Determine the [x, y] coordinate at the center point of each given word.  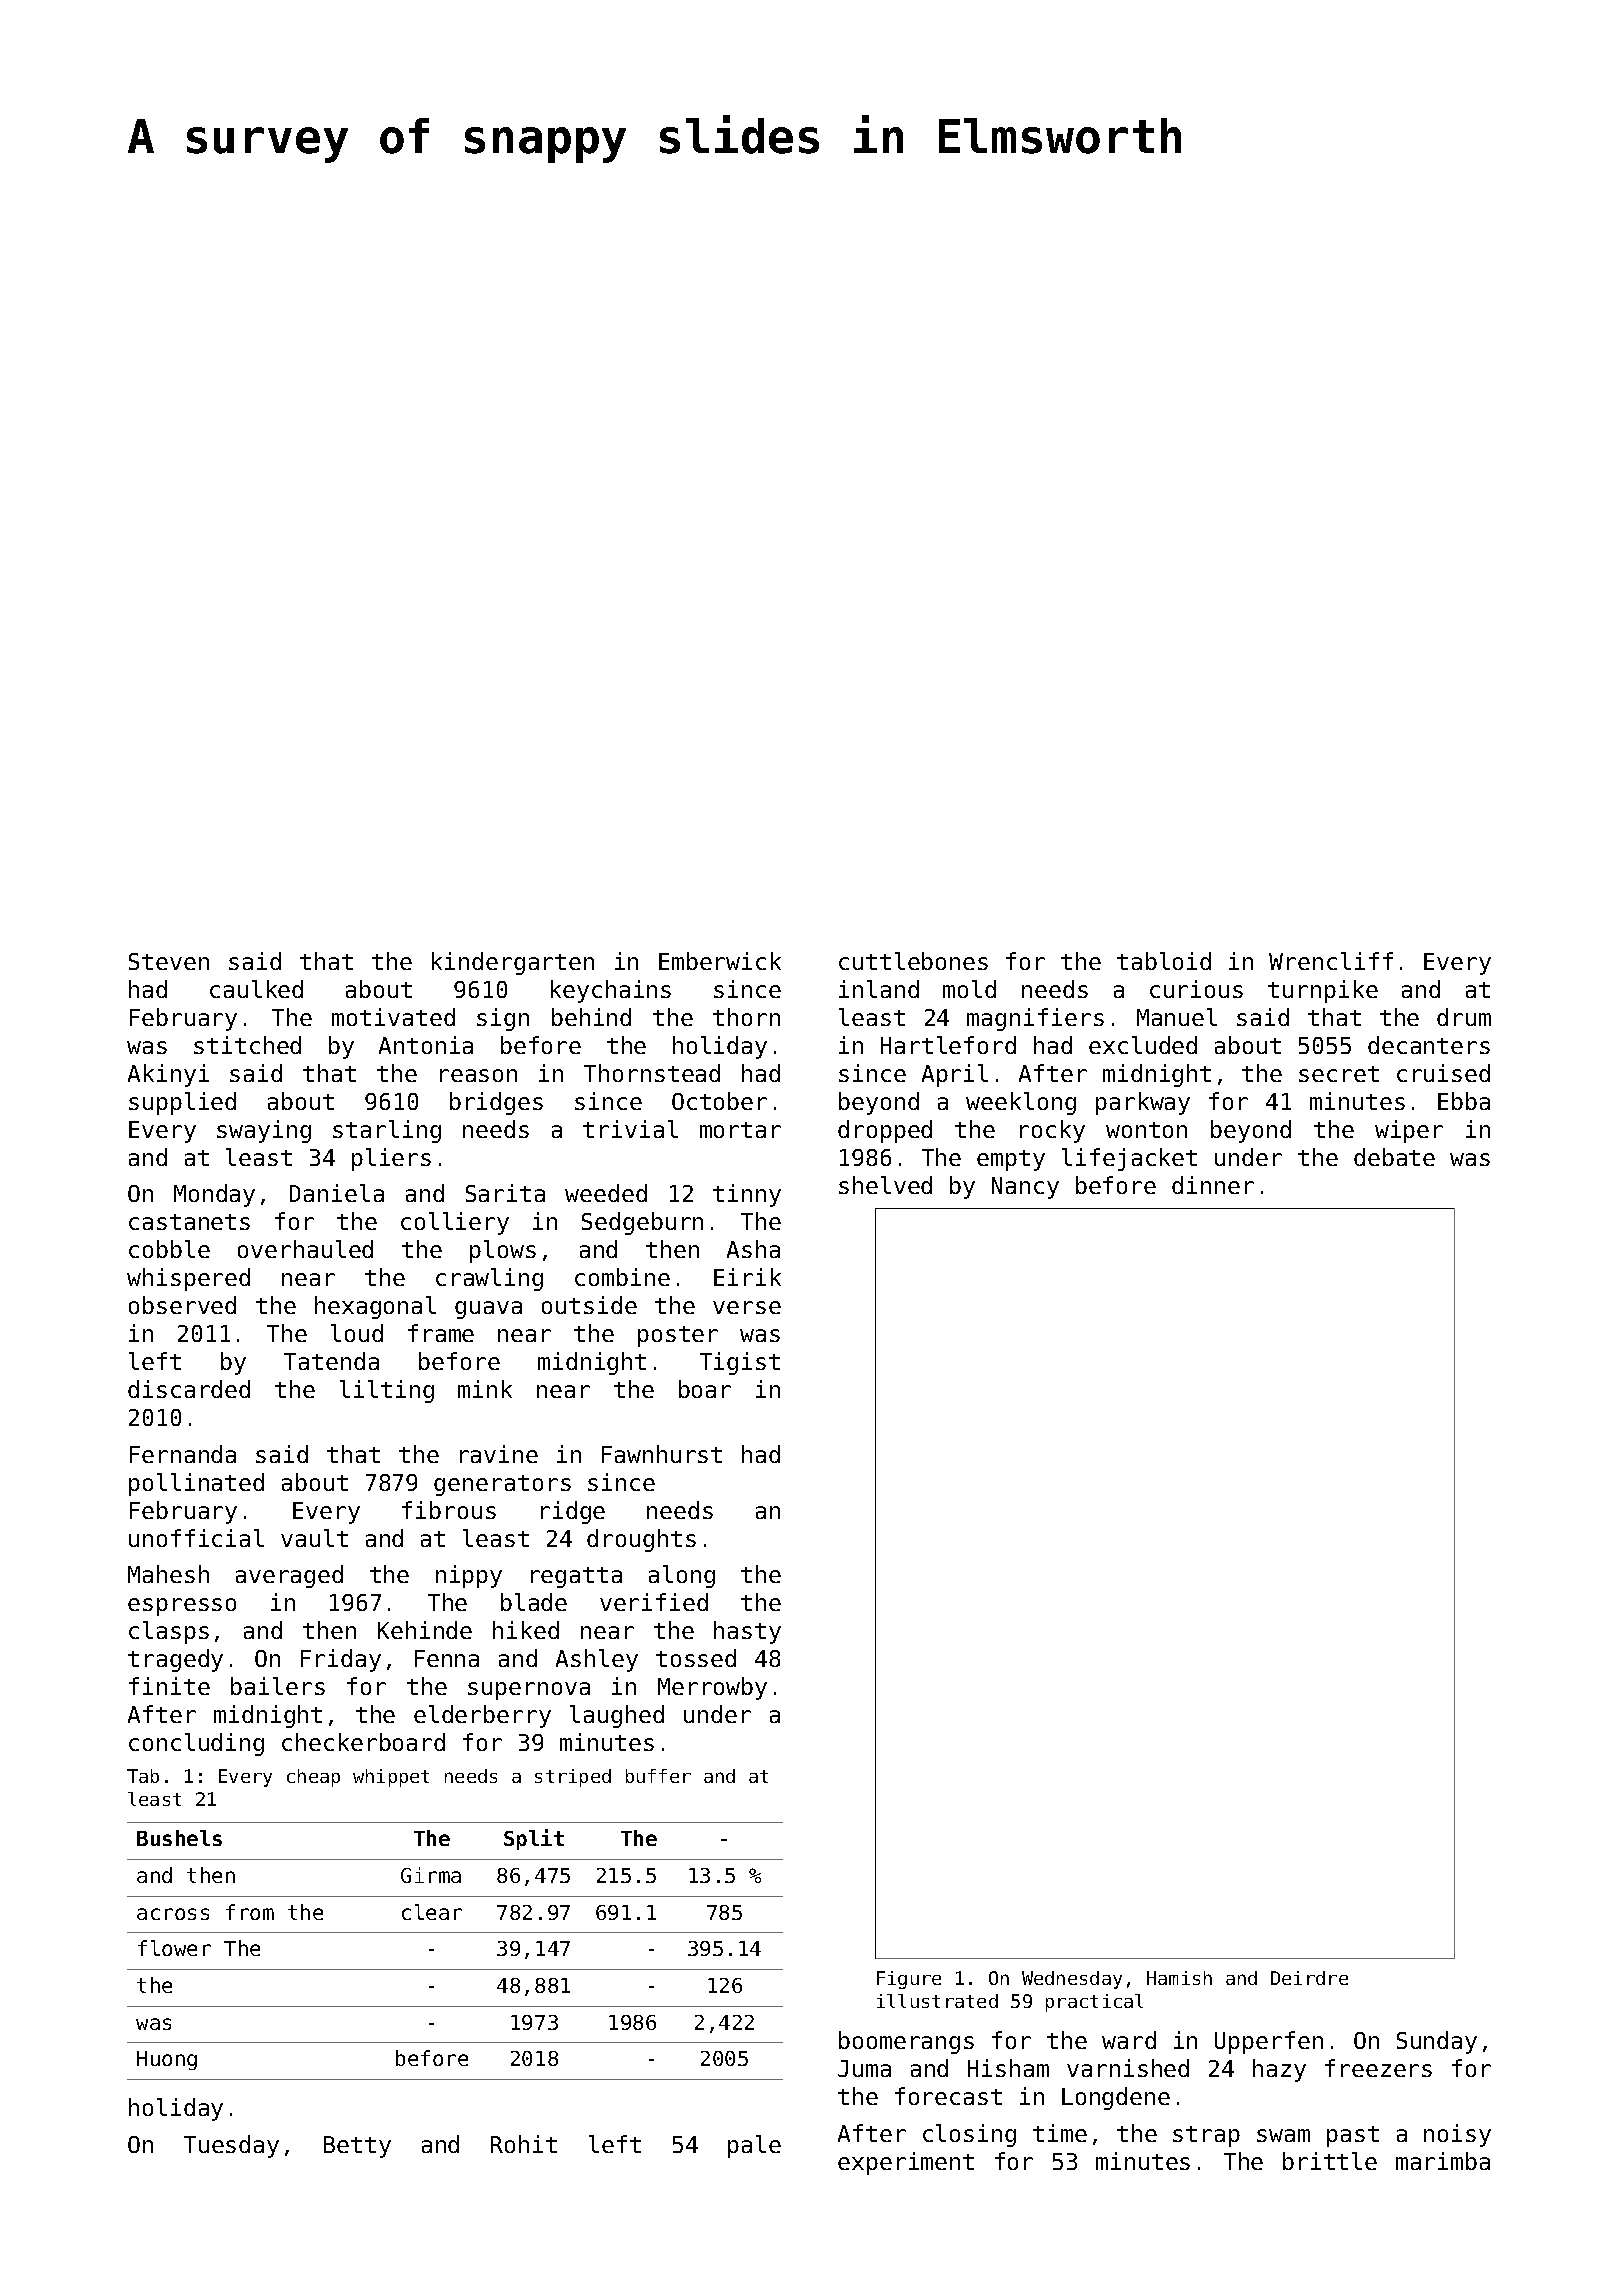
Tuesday [231, 2146]
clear [432, 1912]
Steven [169, 961]
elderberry [482, 1716]
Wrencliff [1331, 961]
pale [754, 2146]
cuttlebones [913, 961]
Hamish [1179, 1978]
